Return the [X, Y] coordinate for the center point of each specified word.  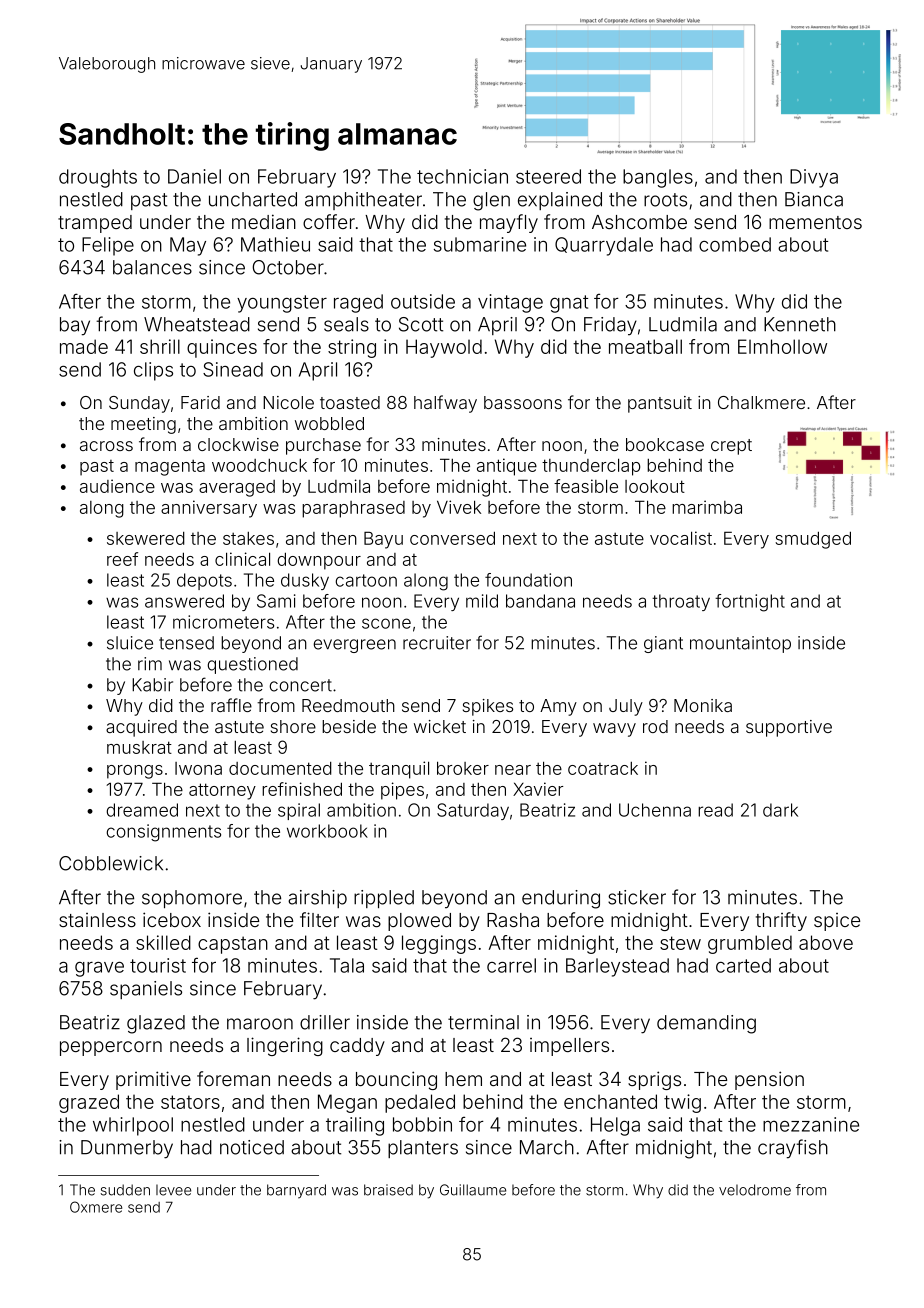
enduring [561, 899]
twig [682, 1103]
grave [99, 969]
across [106, 446]
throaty [681, 602]
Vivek [459, 507]
